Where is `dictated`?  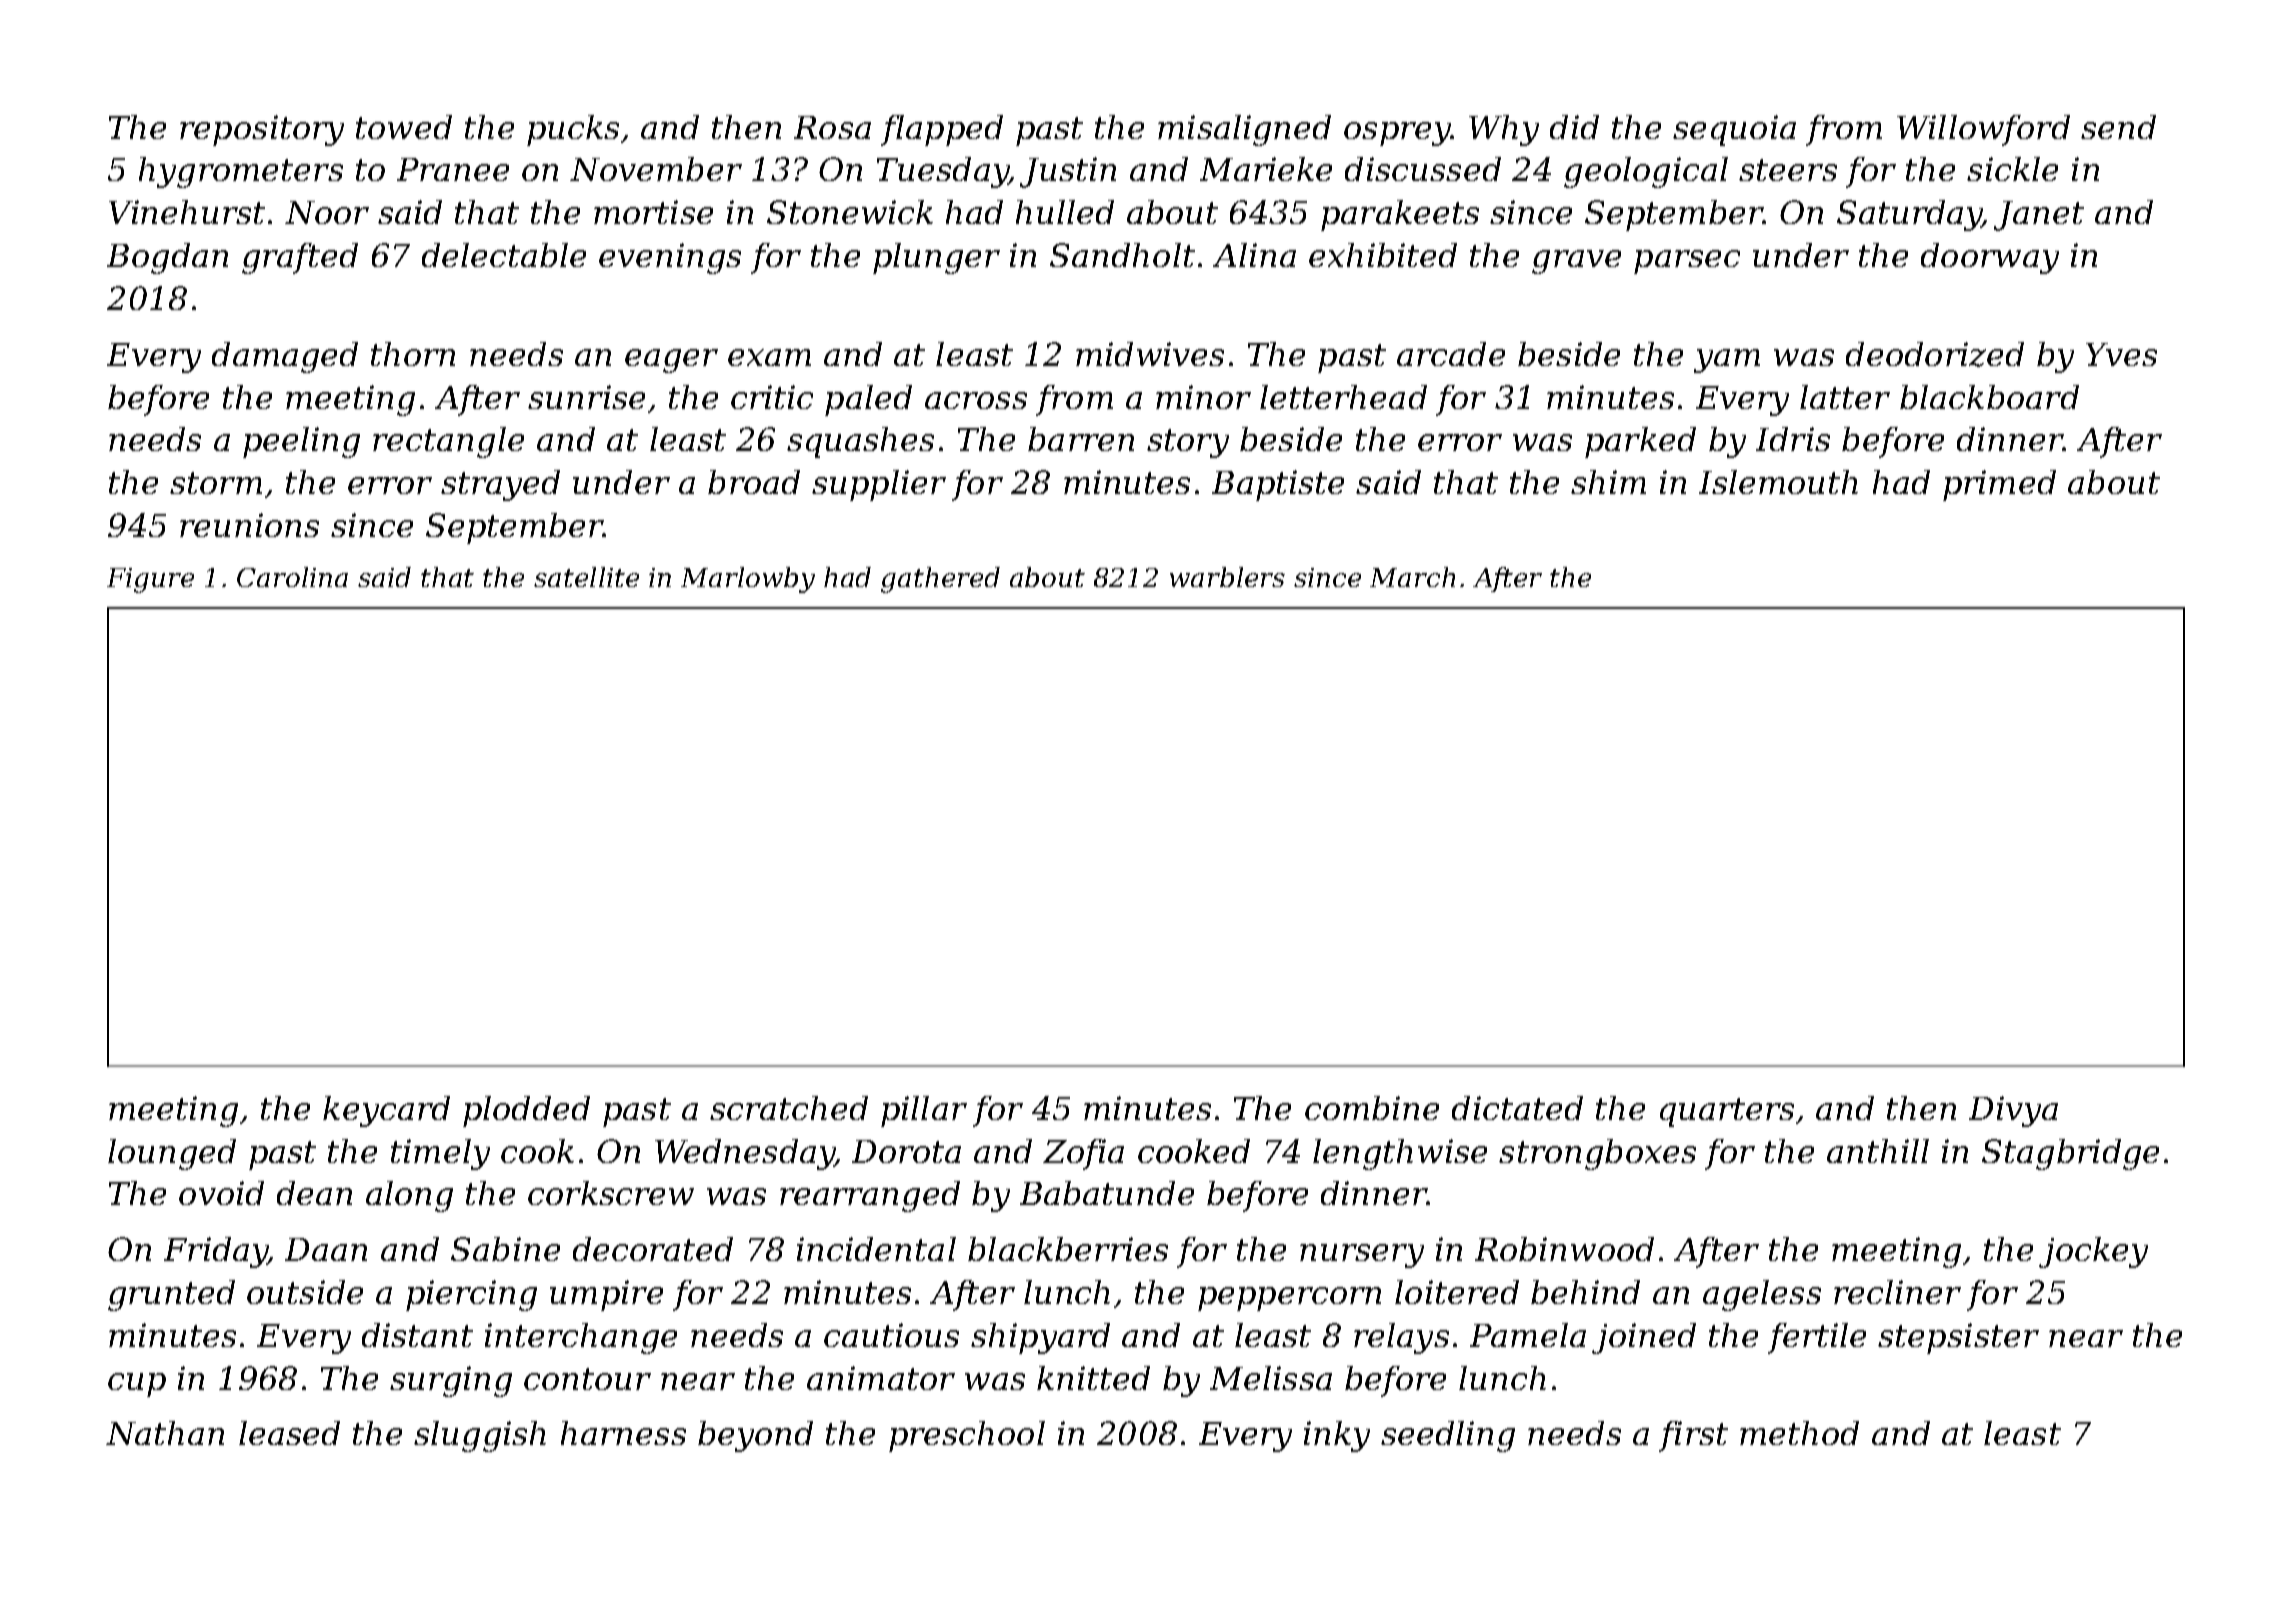
dictated is located at coordinates (1517, 1108).
